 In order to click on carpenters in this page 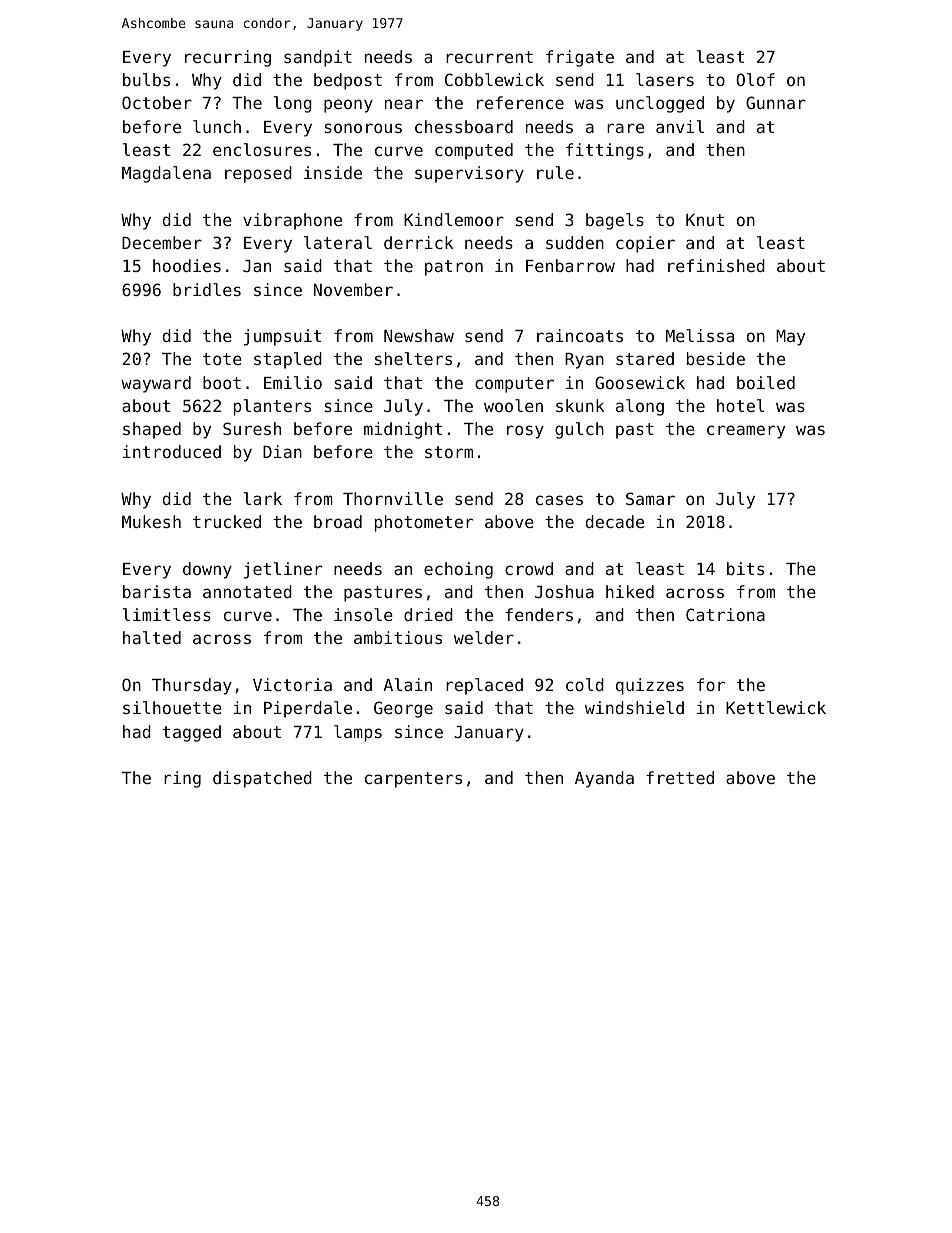, I will do `click(413, 780)`.
